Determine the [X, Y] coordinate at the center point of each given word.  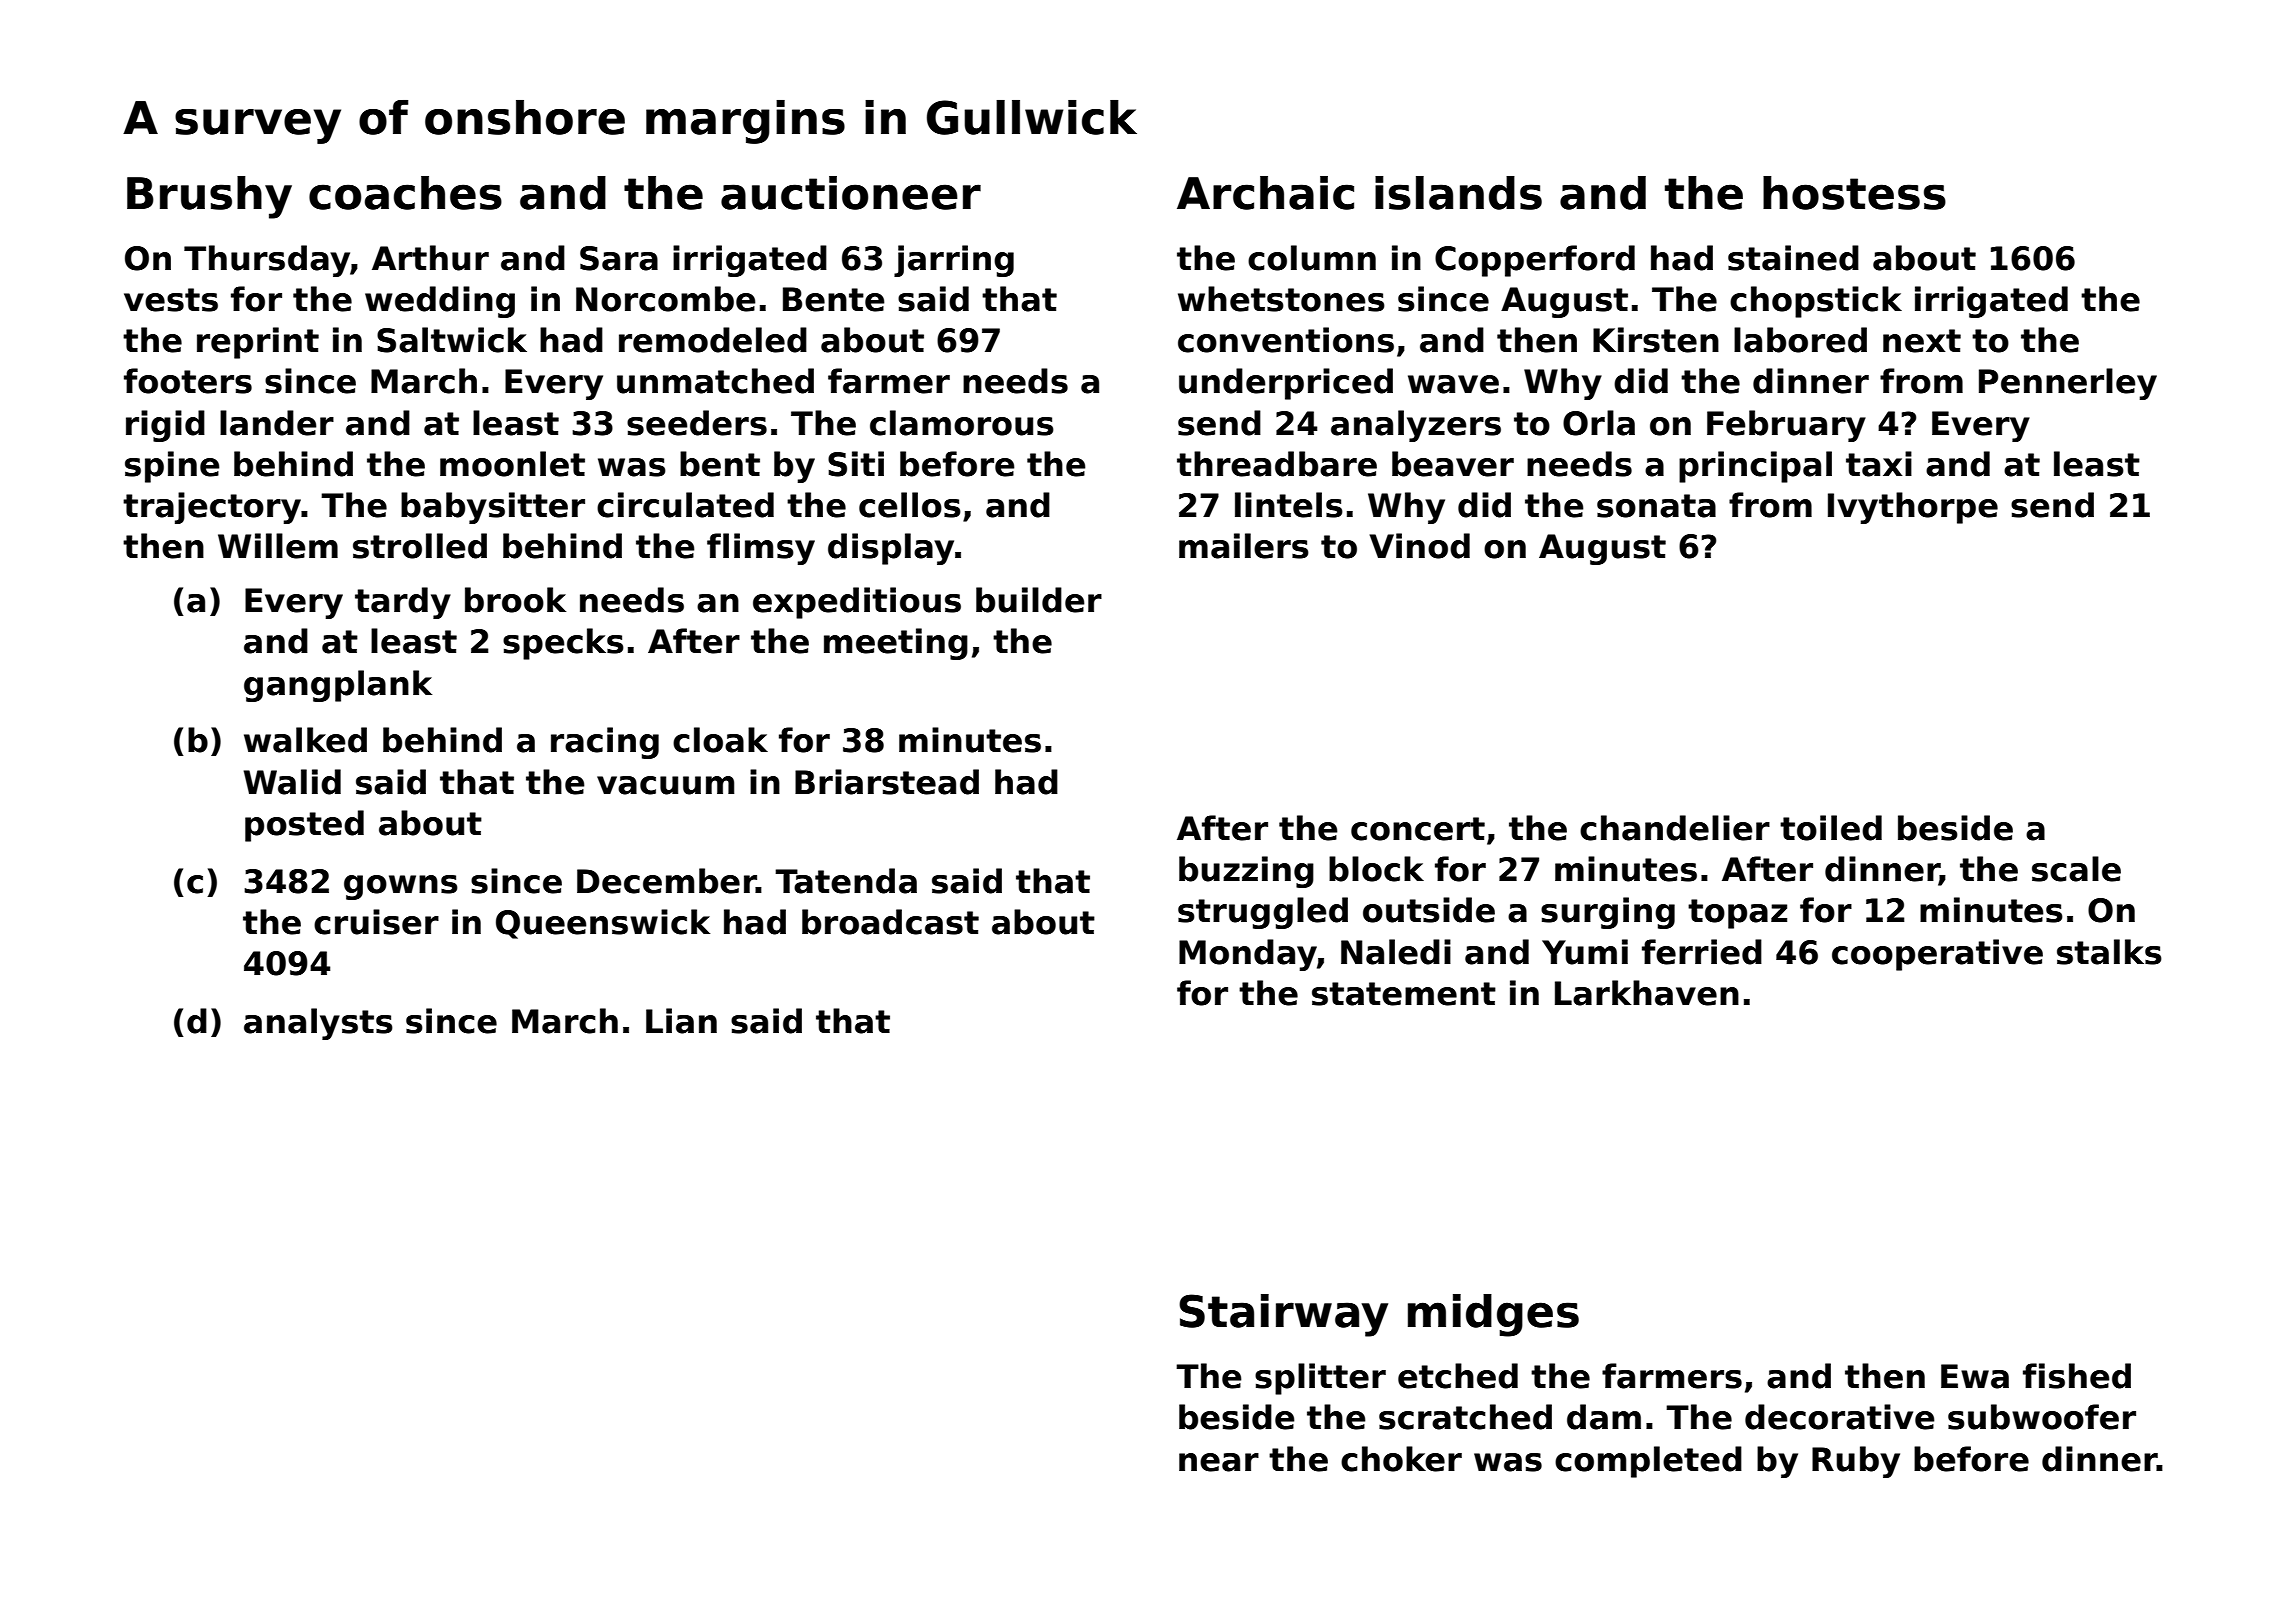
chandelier [1675, 828]
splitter [1320, 1379]
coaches [405, 193]
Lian [681, 1021]
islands [1458, 193]
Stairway [1283, 1315]
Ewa [1975, 1376]
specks [563, 644]
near [1219, 1462]
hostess [1854, 193]
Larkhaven [1647, 993]
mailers [1244, 546]
